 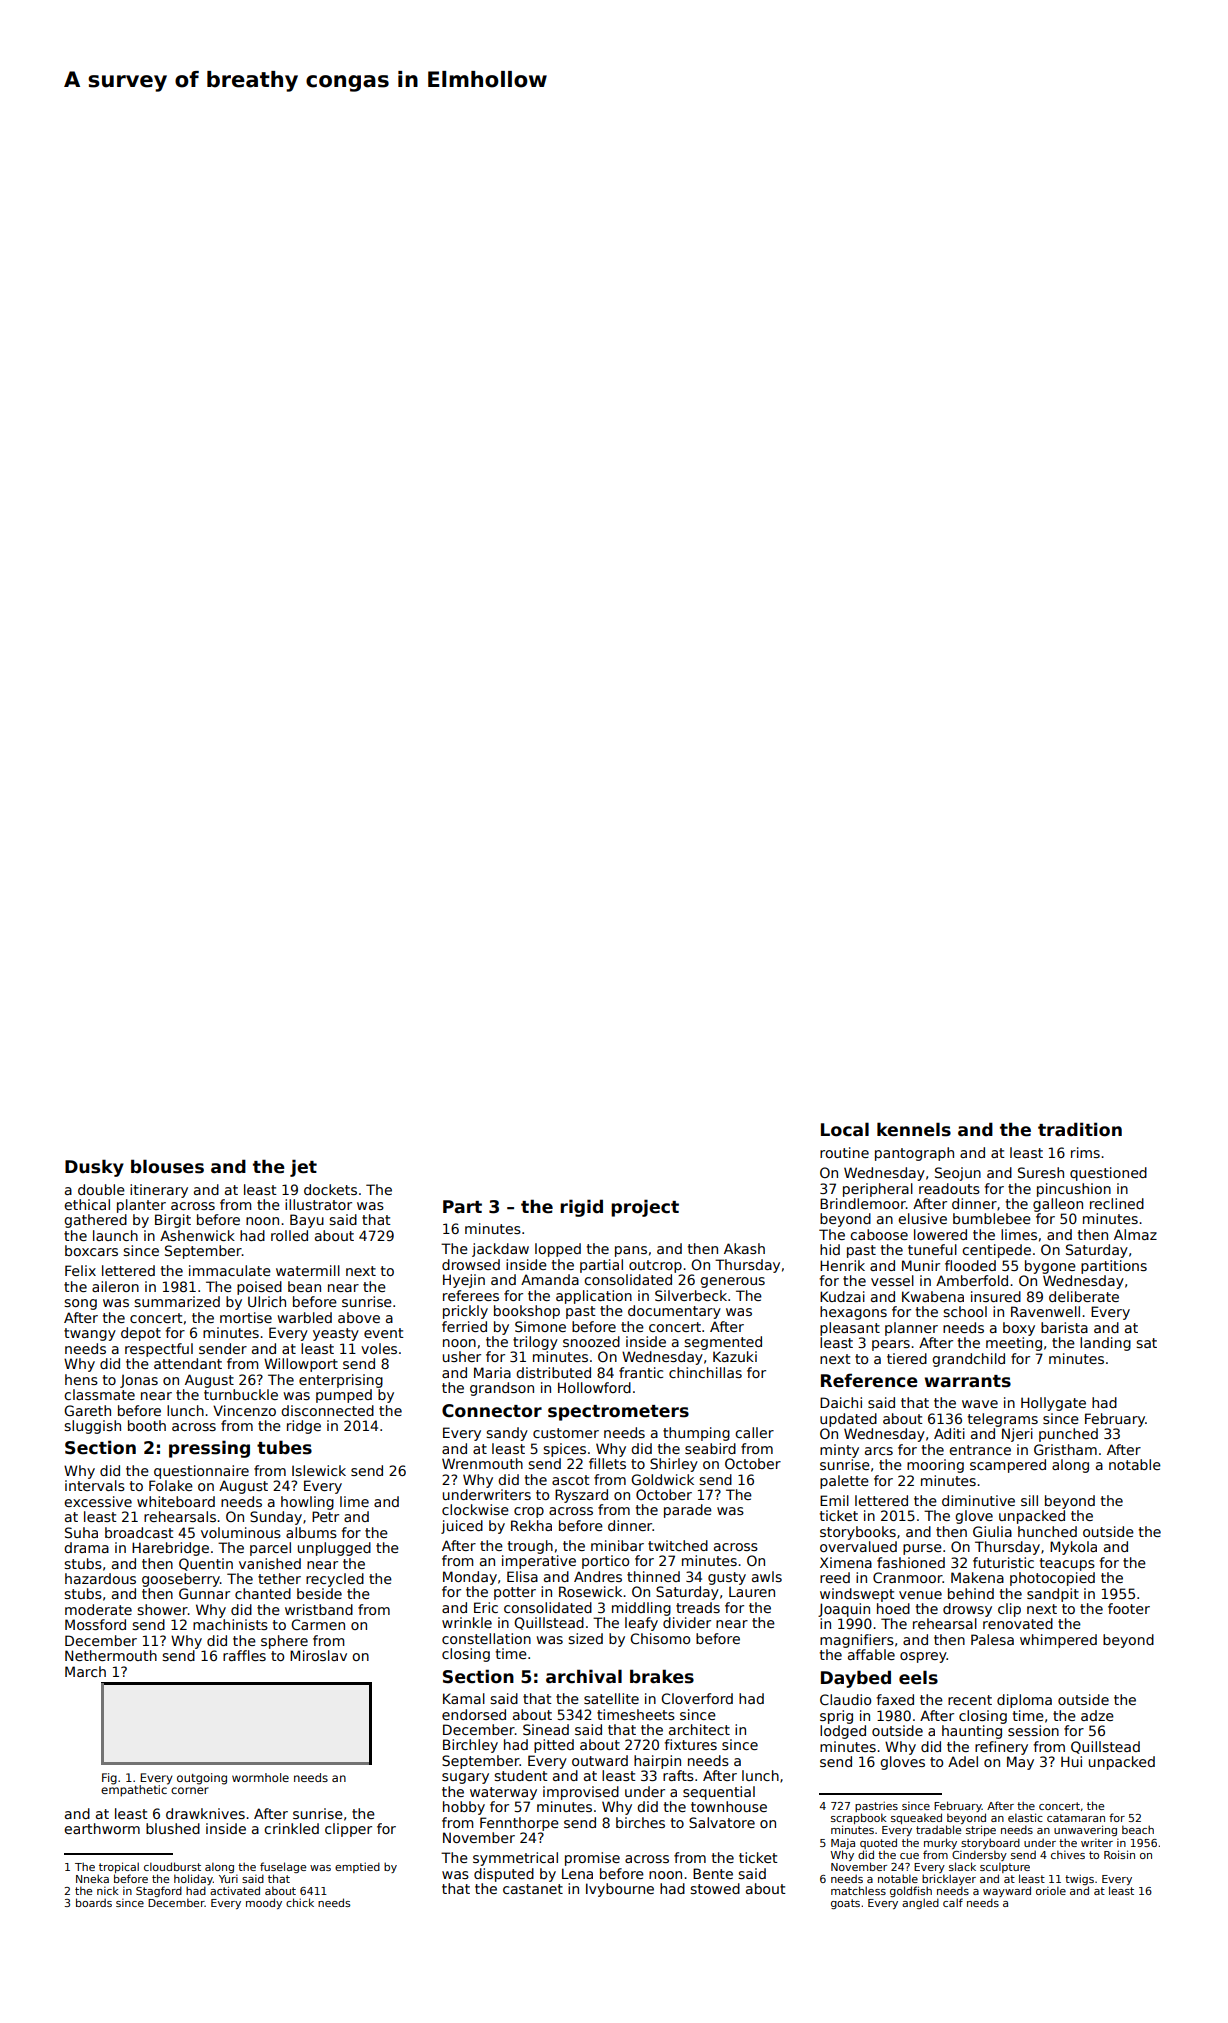 I want to click on Local, so click(x=845, y=1129).
